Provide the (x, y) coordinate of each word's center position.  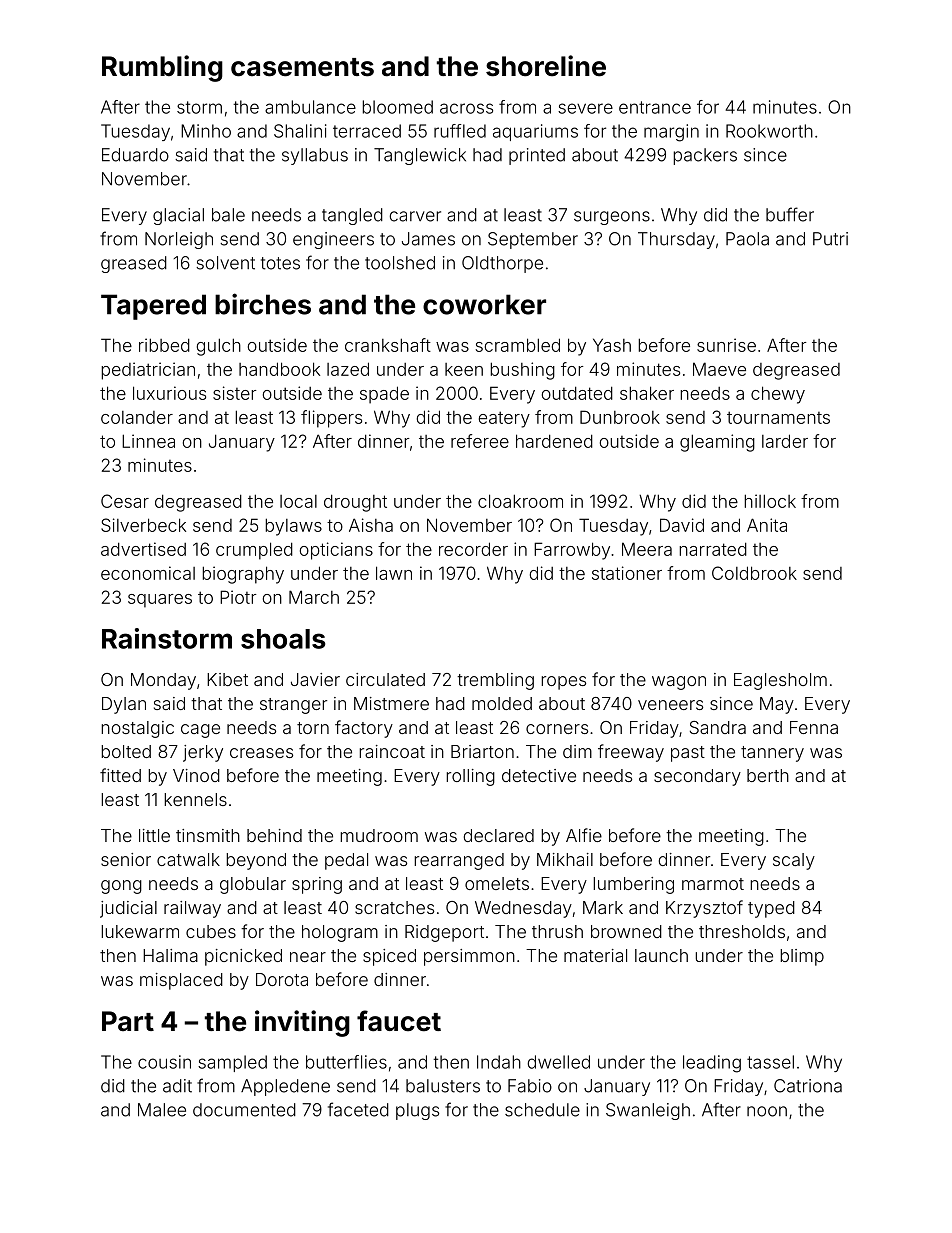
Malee (162, 1110)
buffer (790, 214)
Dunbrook (620, 417)
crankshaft (388, 345)
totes (280, 263)
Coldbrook (754, 573)
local (298, 501)
